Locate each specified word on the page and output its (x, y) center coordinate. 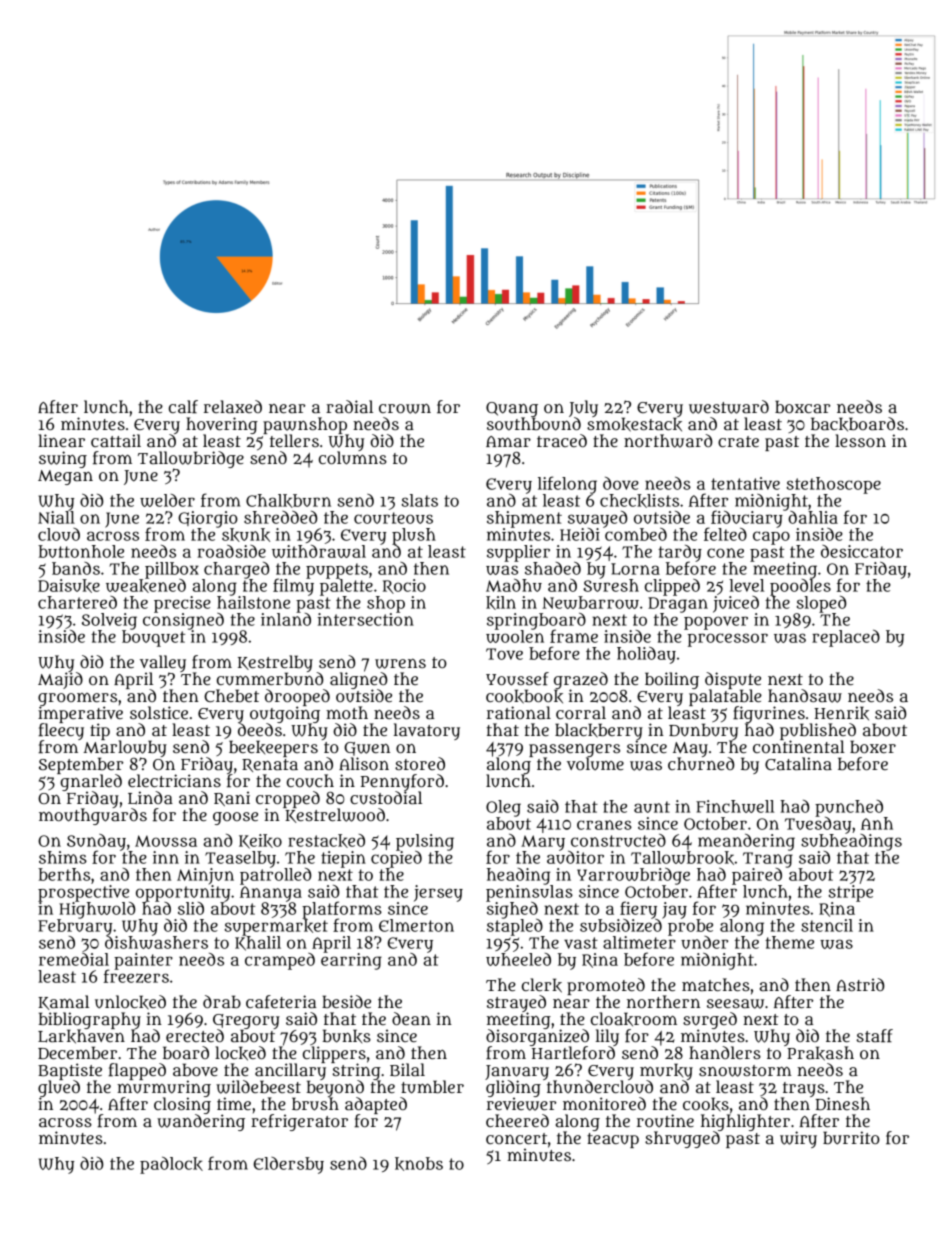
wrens (400, 664)
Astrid (860, 984)
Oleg (503, 808)
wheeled (518, 959)
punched (849, 808)
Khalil (258, 943)
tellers (294, 440)
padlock (171, 1165)
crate (738, 441)
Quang (512, 409)
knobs (419, 1164)
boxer (873, 746)
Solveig (109, 621)
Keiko (260, 841)
